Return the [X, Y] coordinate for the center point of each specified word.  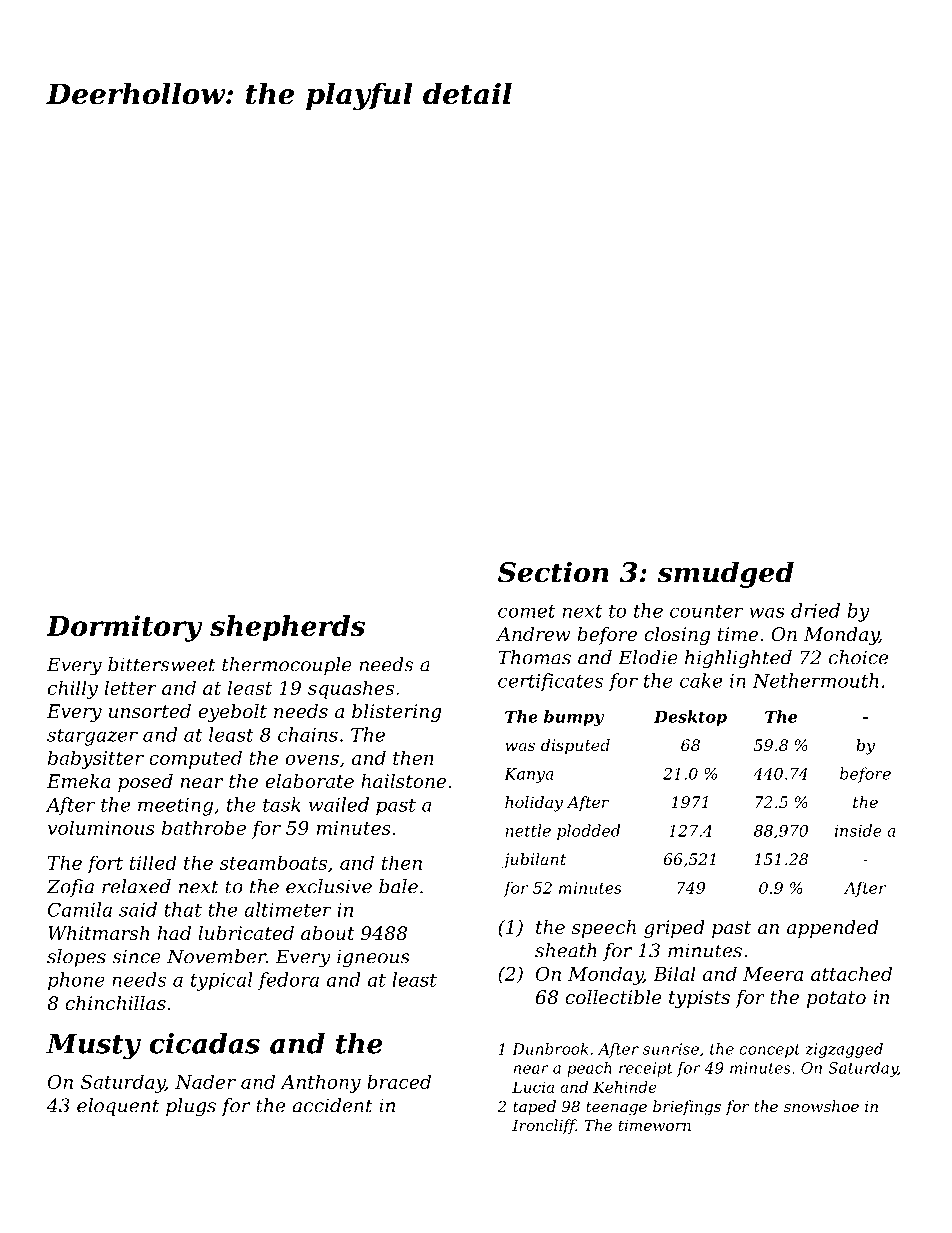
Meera [773, 974]
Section [553, 572]
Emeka [79, 781]
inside [858, 830]
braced [399, 1081]
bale [398, 886]
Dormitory [124, 628]
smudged [726, 574]
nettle [528, 830]
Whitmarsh [98, 933]
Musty [93, 1046]
